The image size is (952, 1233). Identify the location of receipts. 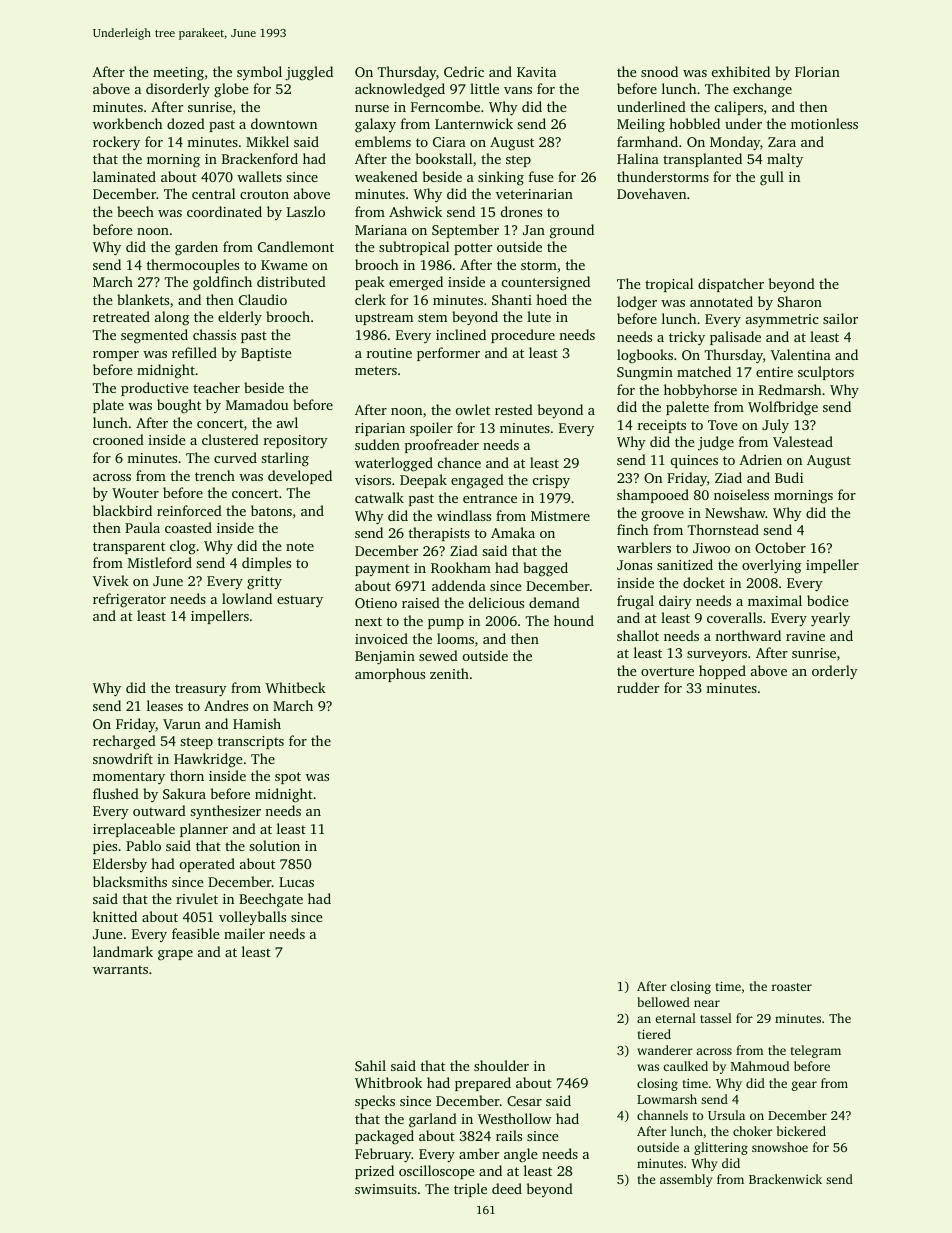
(662, 426).
